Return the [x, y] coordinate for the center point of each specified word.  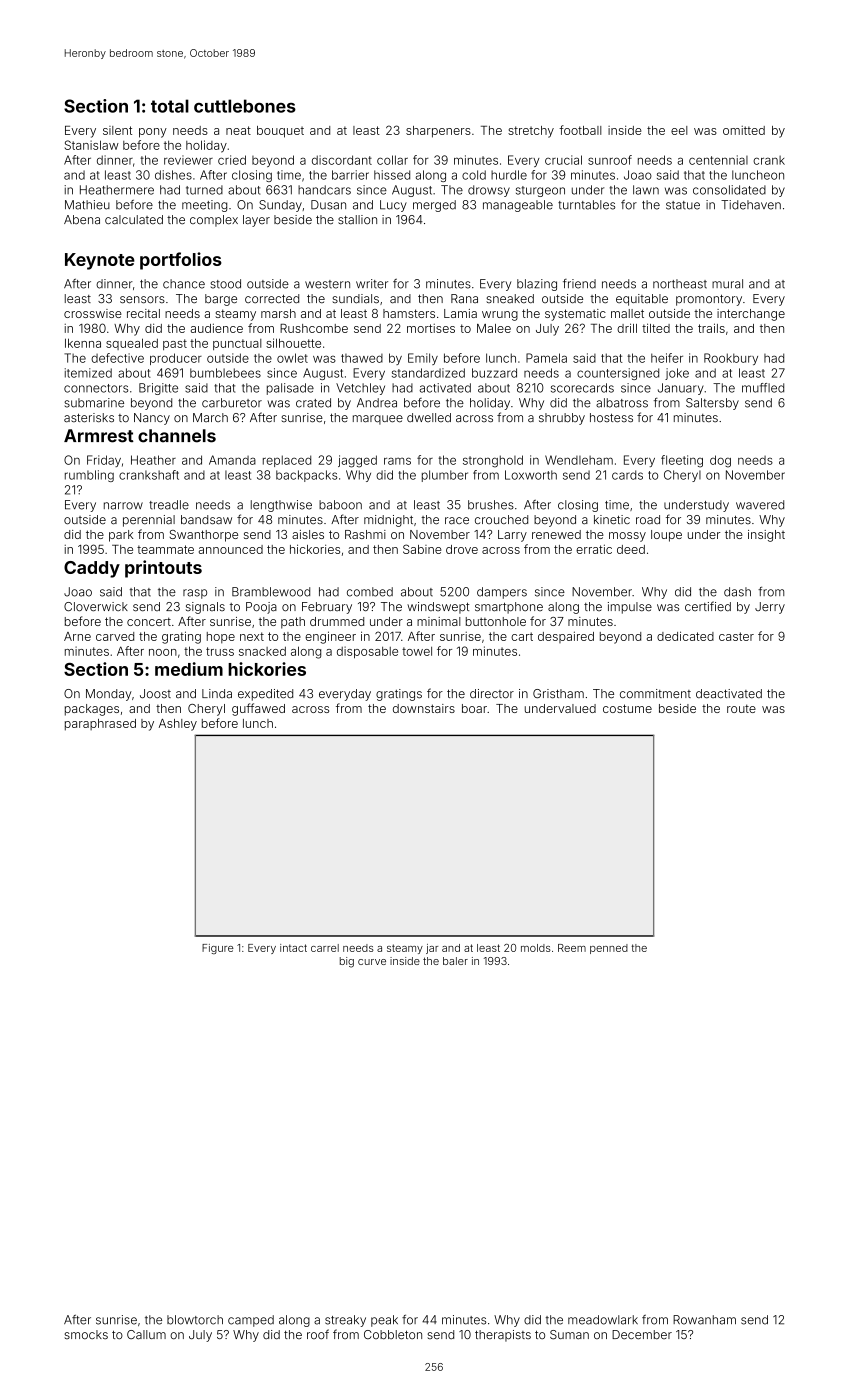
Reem [572, 948]
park [121, 536]
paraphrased [100, 725]
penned [609, 949]
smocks [86, 1335]
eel [679, 130]
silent [117, 130]
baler [455, 961]
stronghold [493, 461]
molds [536, 948]
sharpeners [438, 132]
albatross [622, 403]
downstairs [424, 708]
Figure [218, 949]
